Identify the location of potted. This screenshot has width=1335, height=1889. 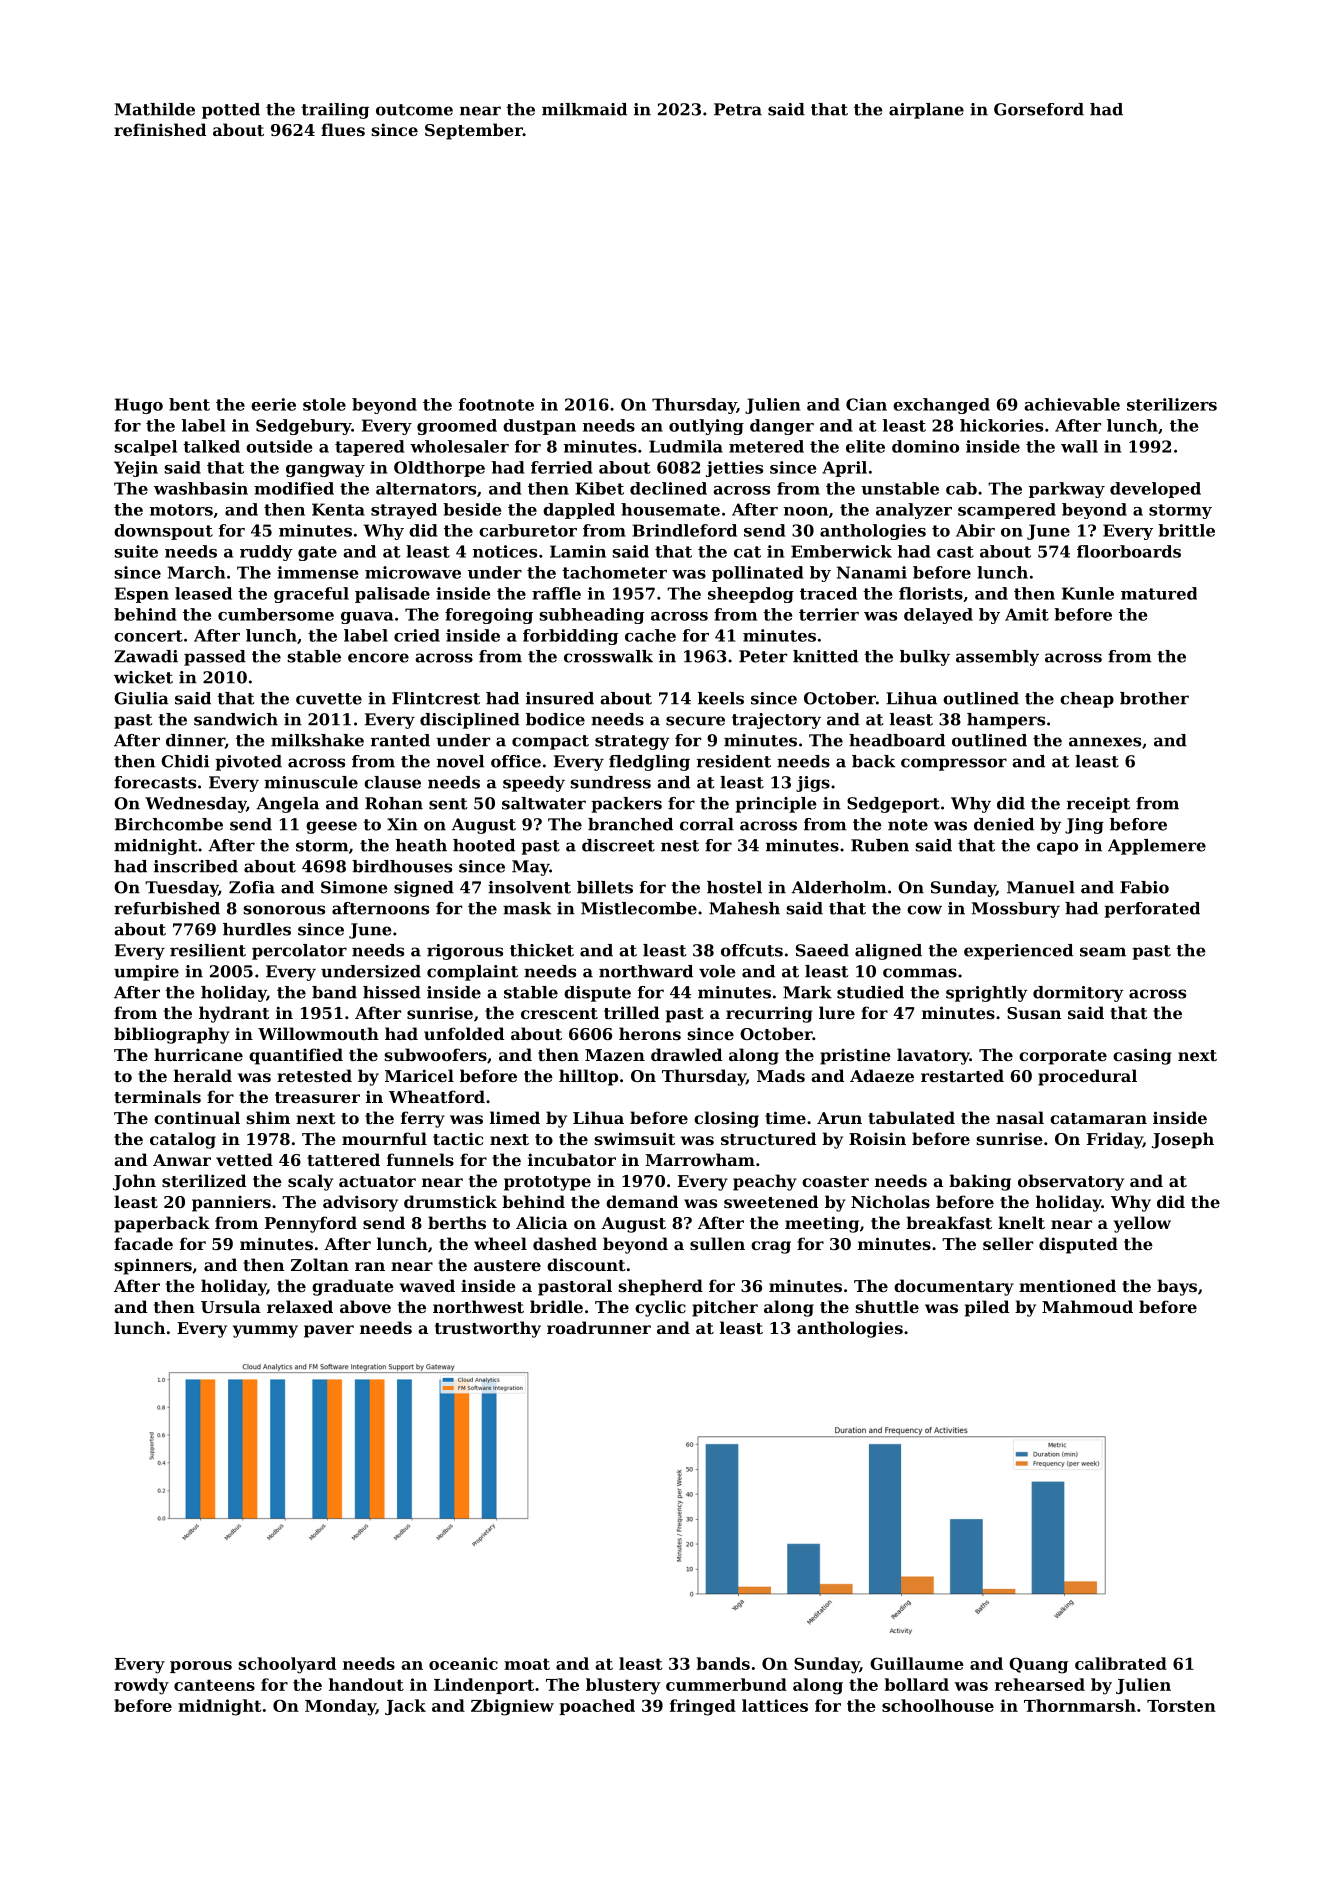
(231, 111).
